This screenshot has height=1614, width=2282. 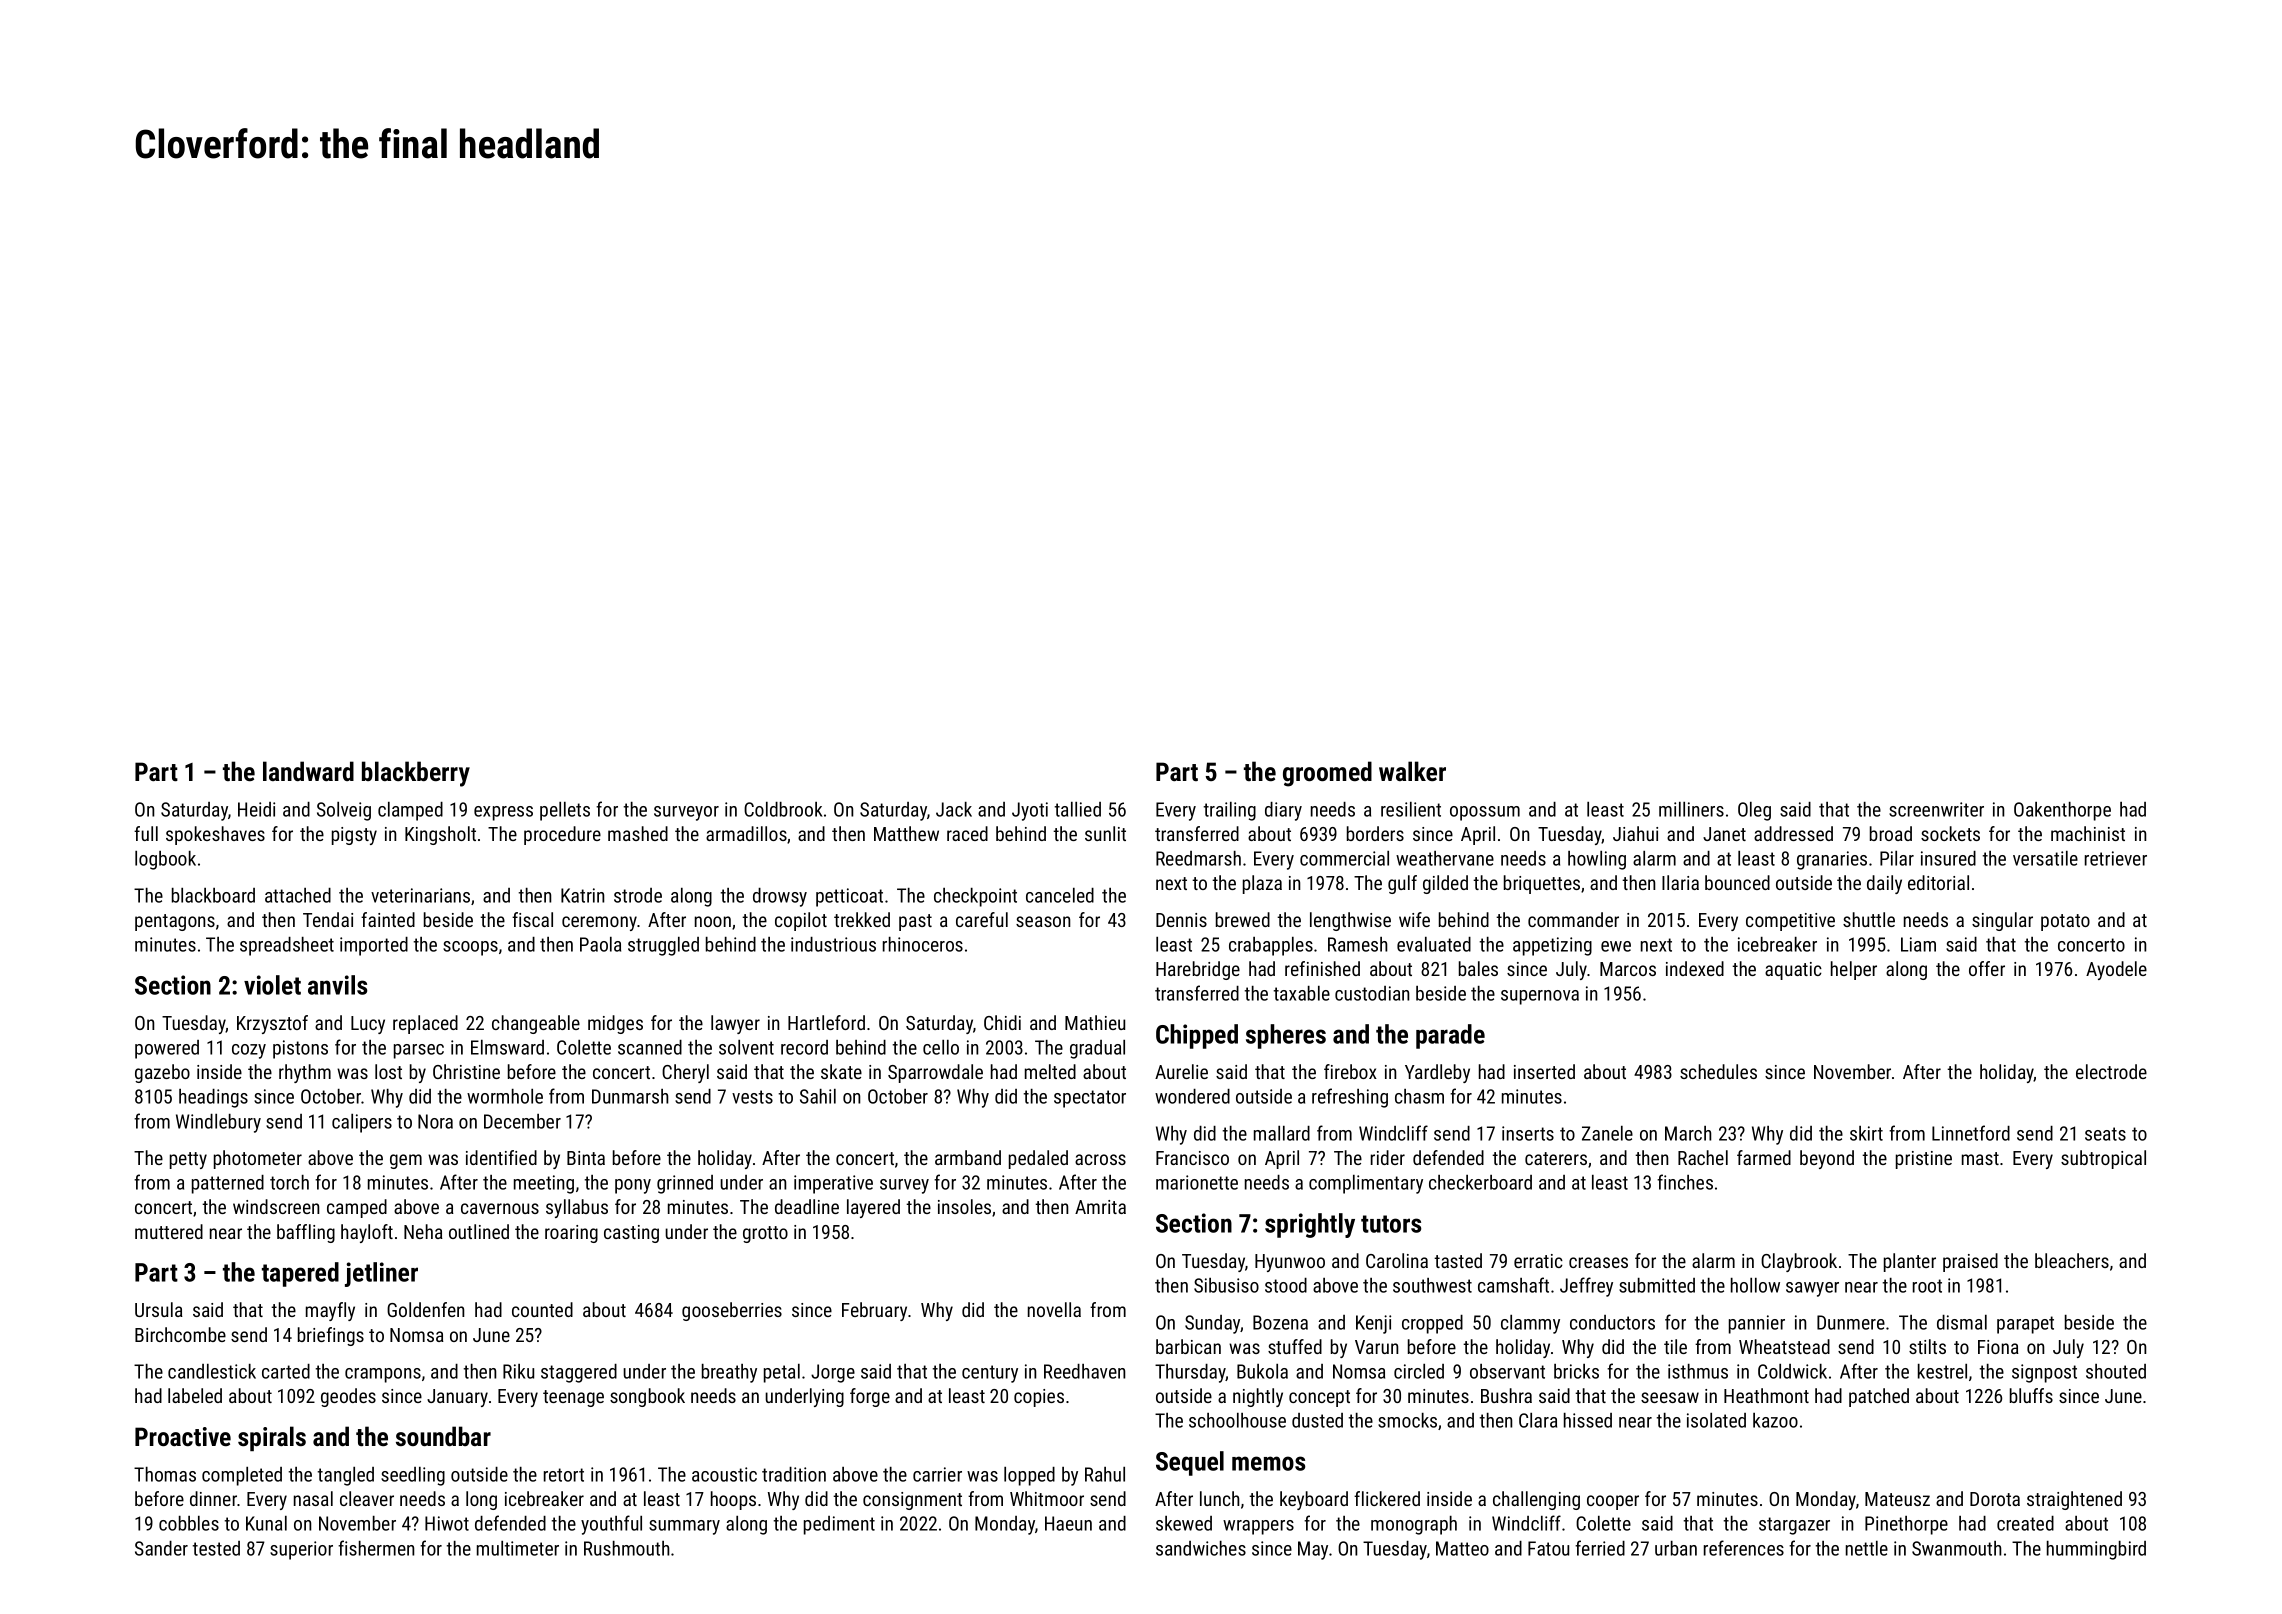 I want to click on acoustic, so click(x=724, y=1474).
